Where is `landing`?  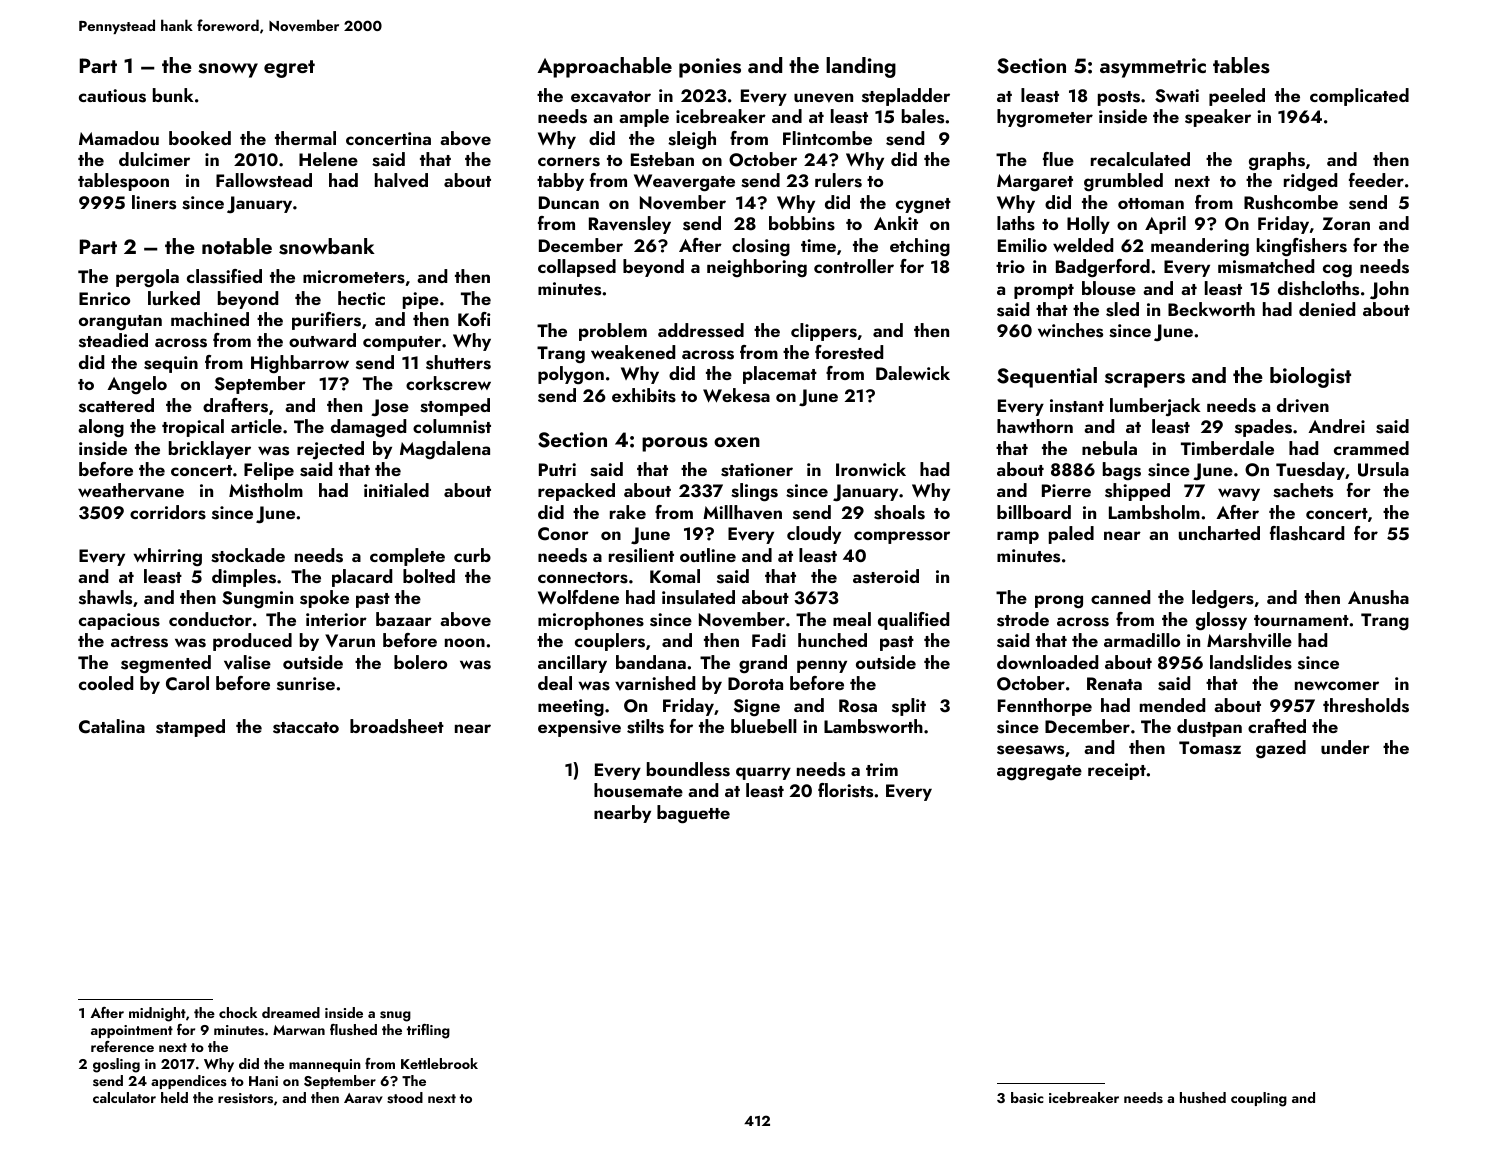
landing is located at coordinates (861, 67).
